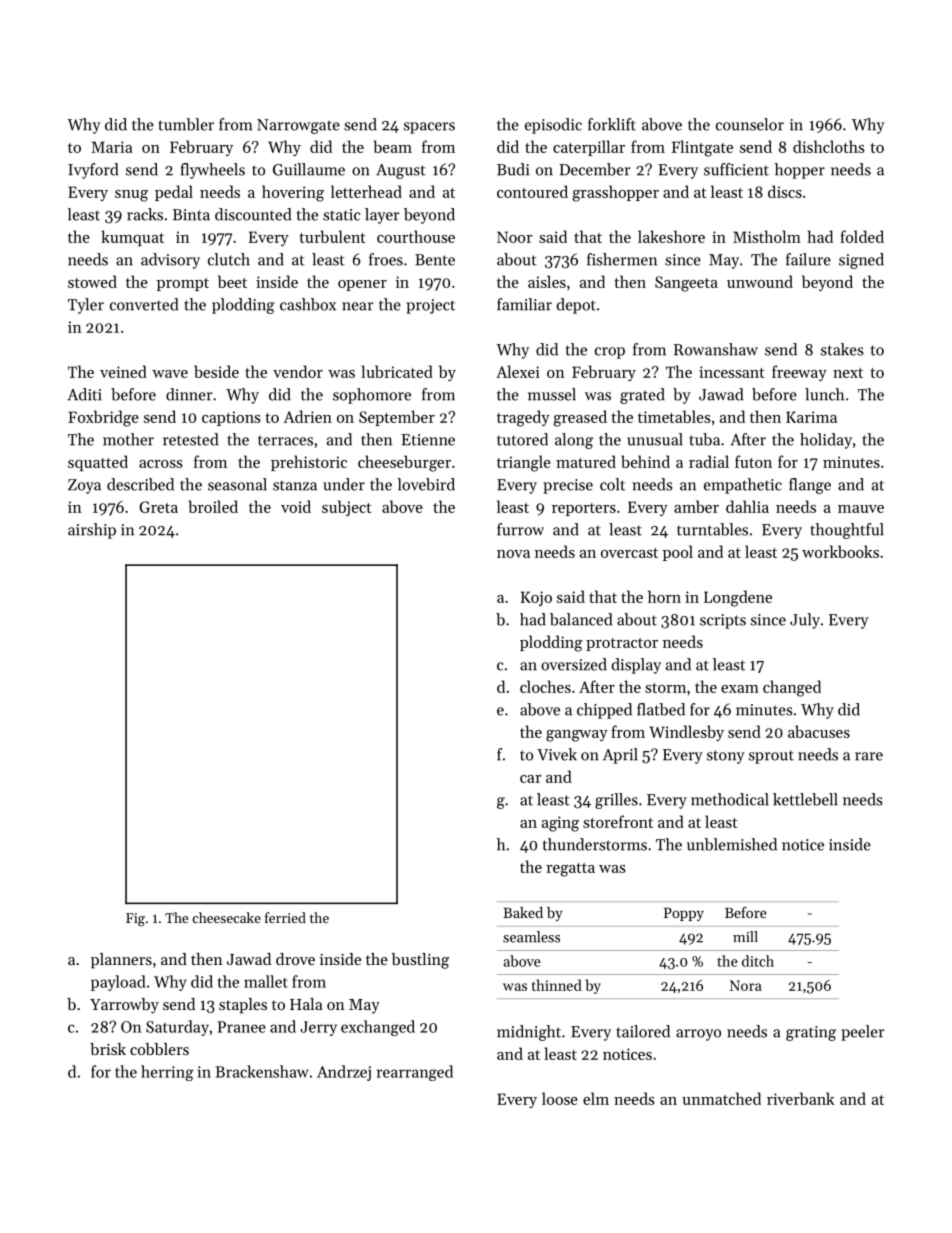 The height and width of the image is (1233, 952). What do you see at coordinates (514, 237) in the image?
I see `Noor` at bounding box center [514, 237].
